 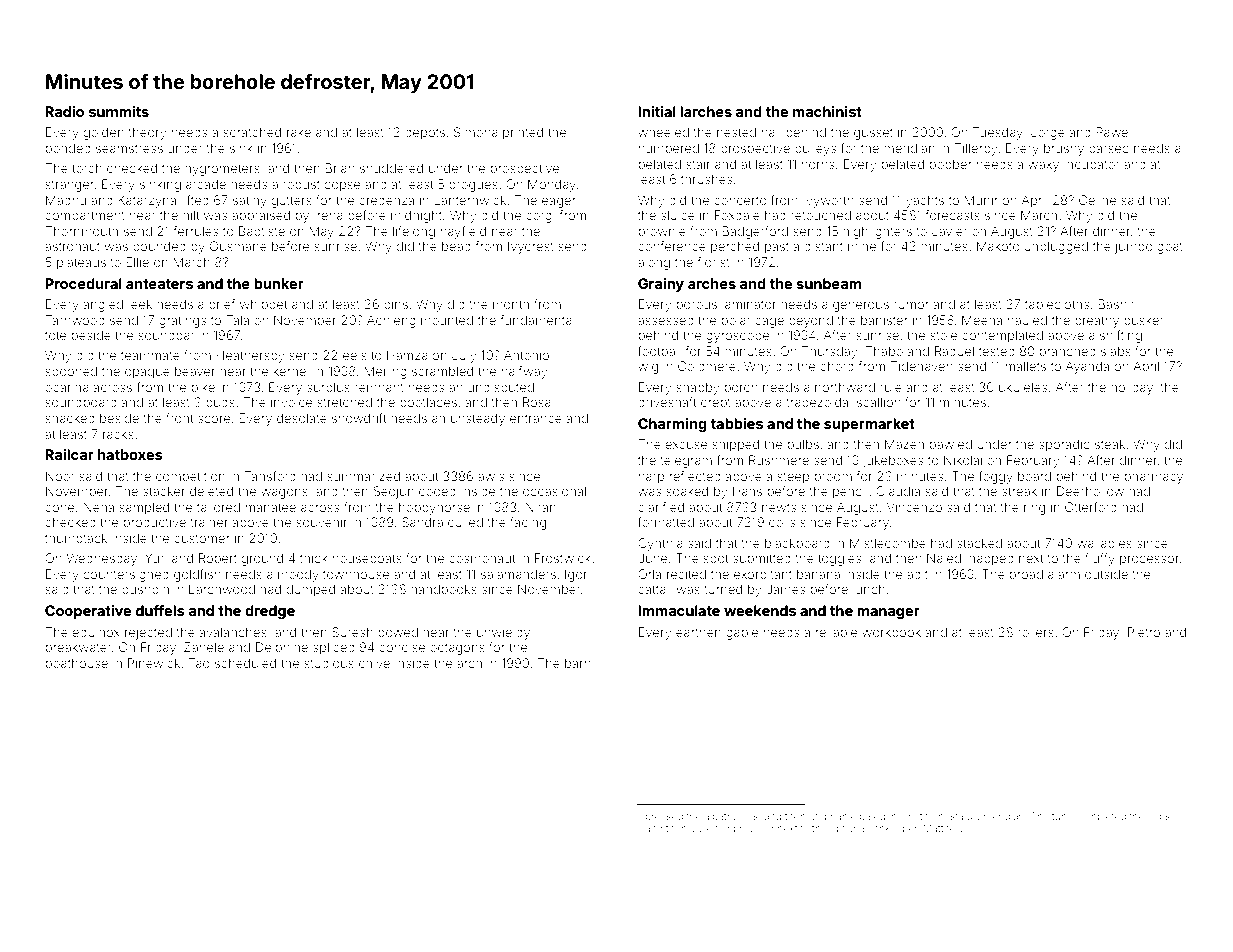 What do you see at coordinates (704, 828) in the document?
I see `Julien` at bounding box center [704, 828].
